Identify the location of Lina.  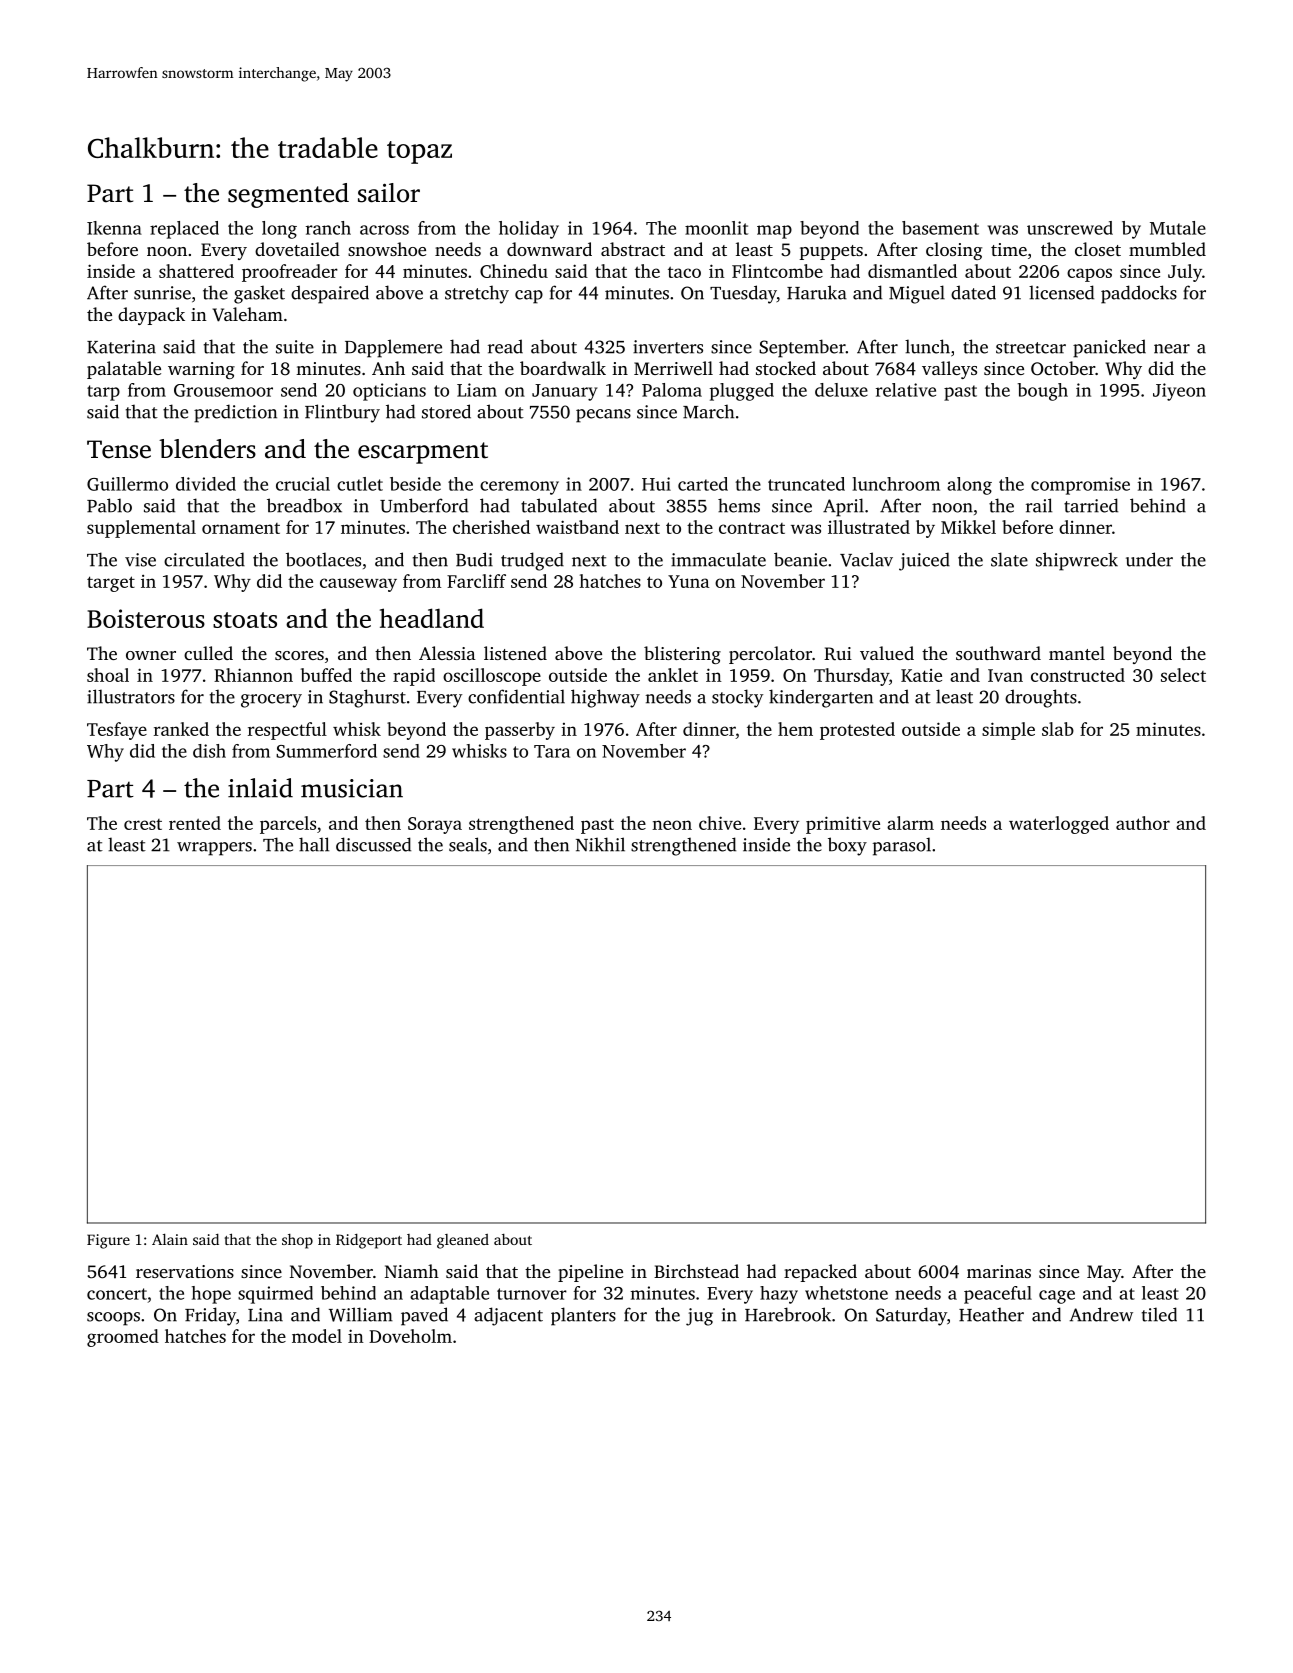
(265, 1315).
